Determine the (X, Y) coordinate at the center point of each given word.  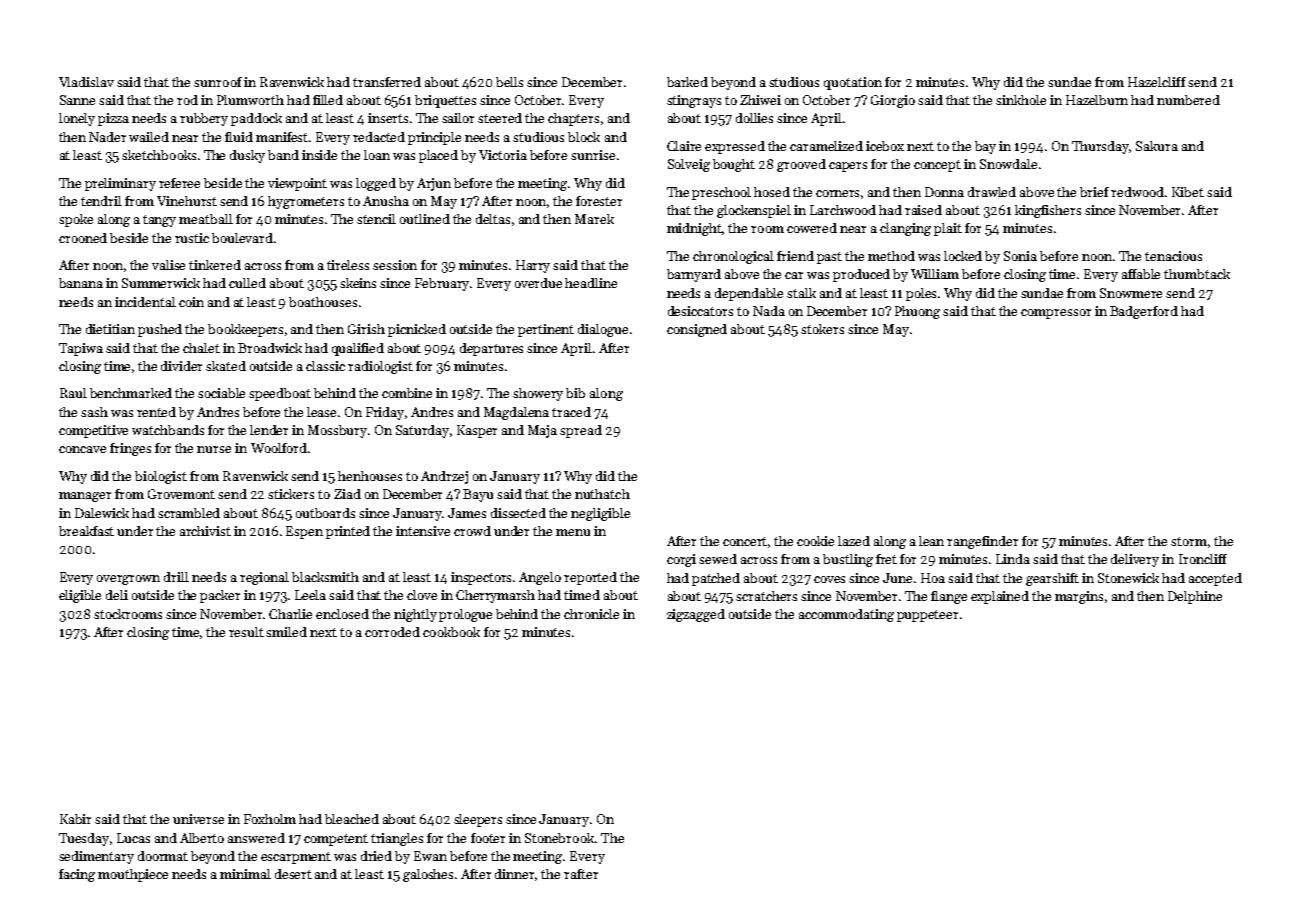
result (246, 632)
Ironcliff (1203, 559)
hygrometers (306, 202)
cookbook (451, 632)
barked (687, 82)
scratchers (766, 596)
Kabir (75, 819)
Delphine (1195, 597)
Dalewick (102, 513)
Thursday (1101, 147)
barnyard (694, 275)
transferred (387, 82)
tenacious (1173, 256)
